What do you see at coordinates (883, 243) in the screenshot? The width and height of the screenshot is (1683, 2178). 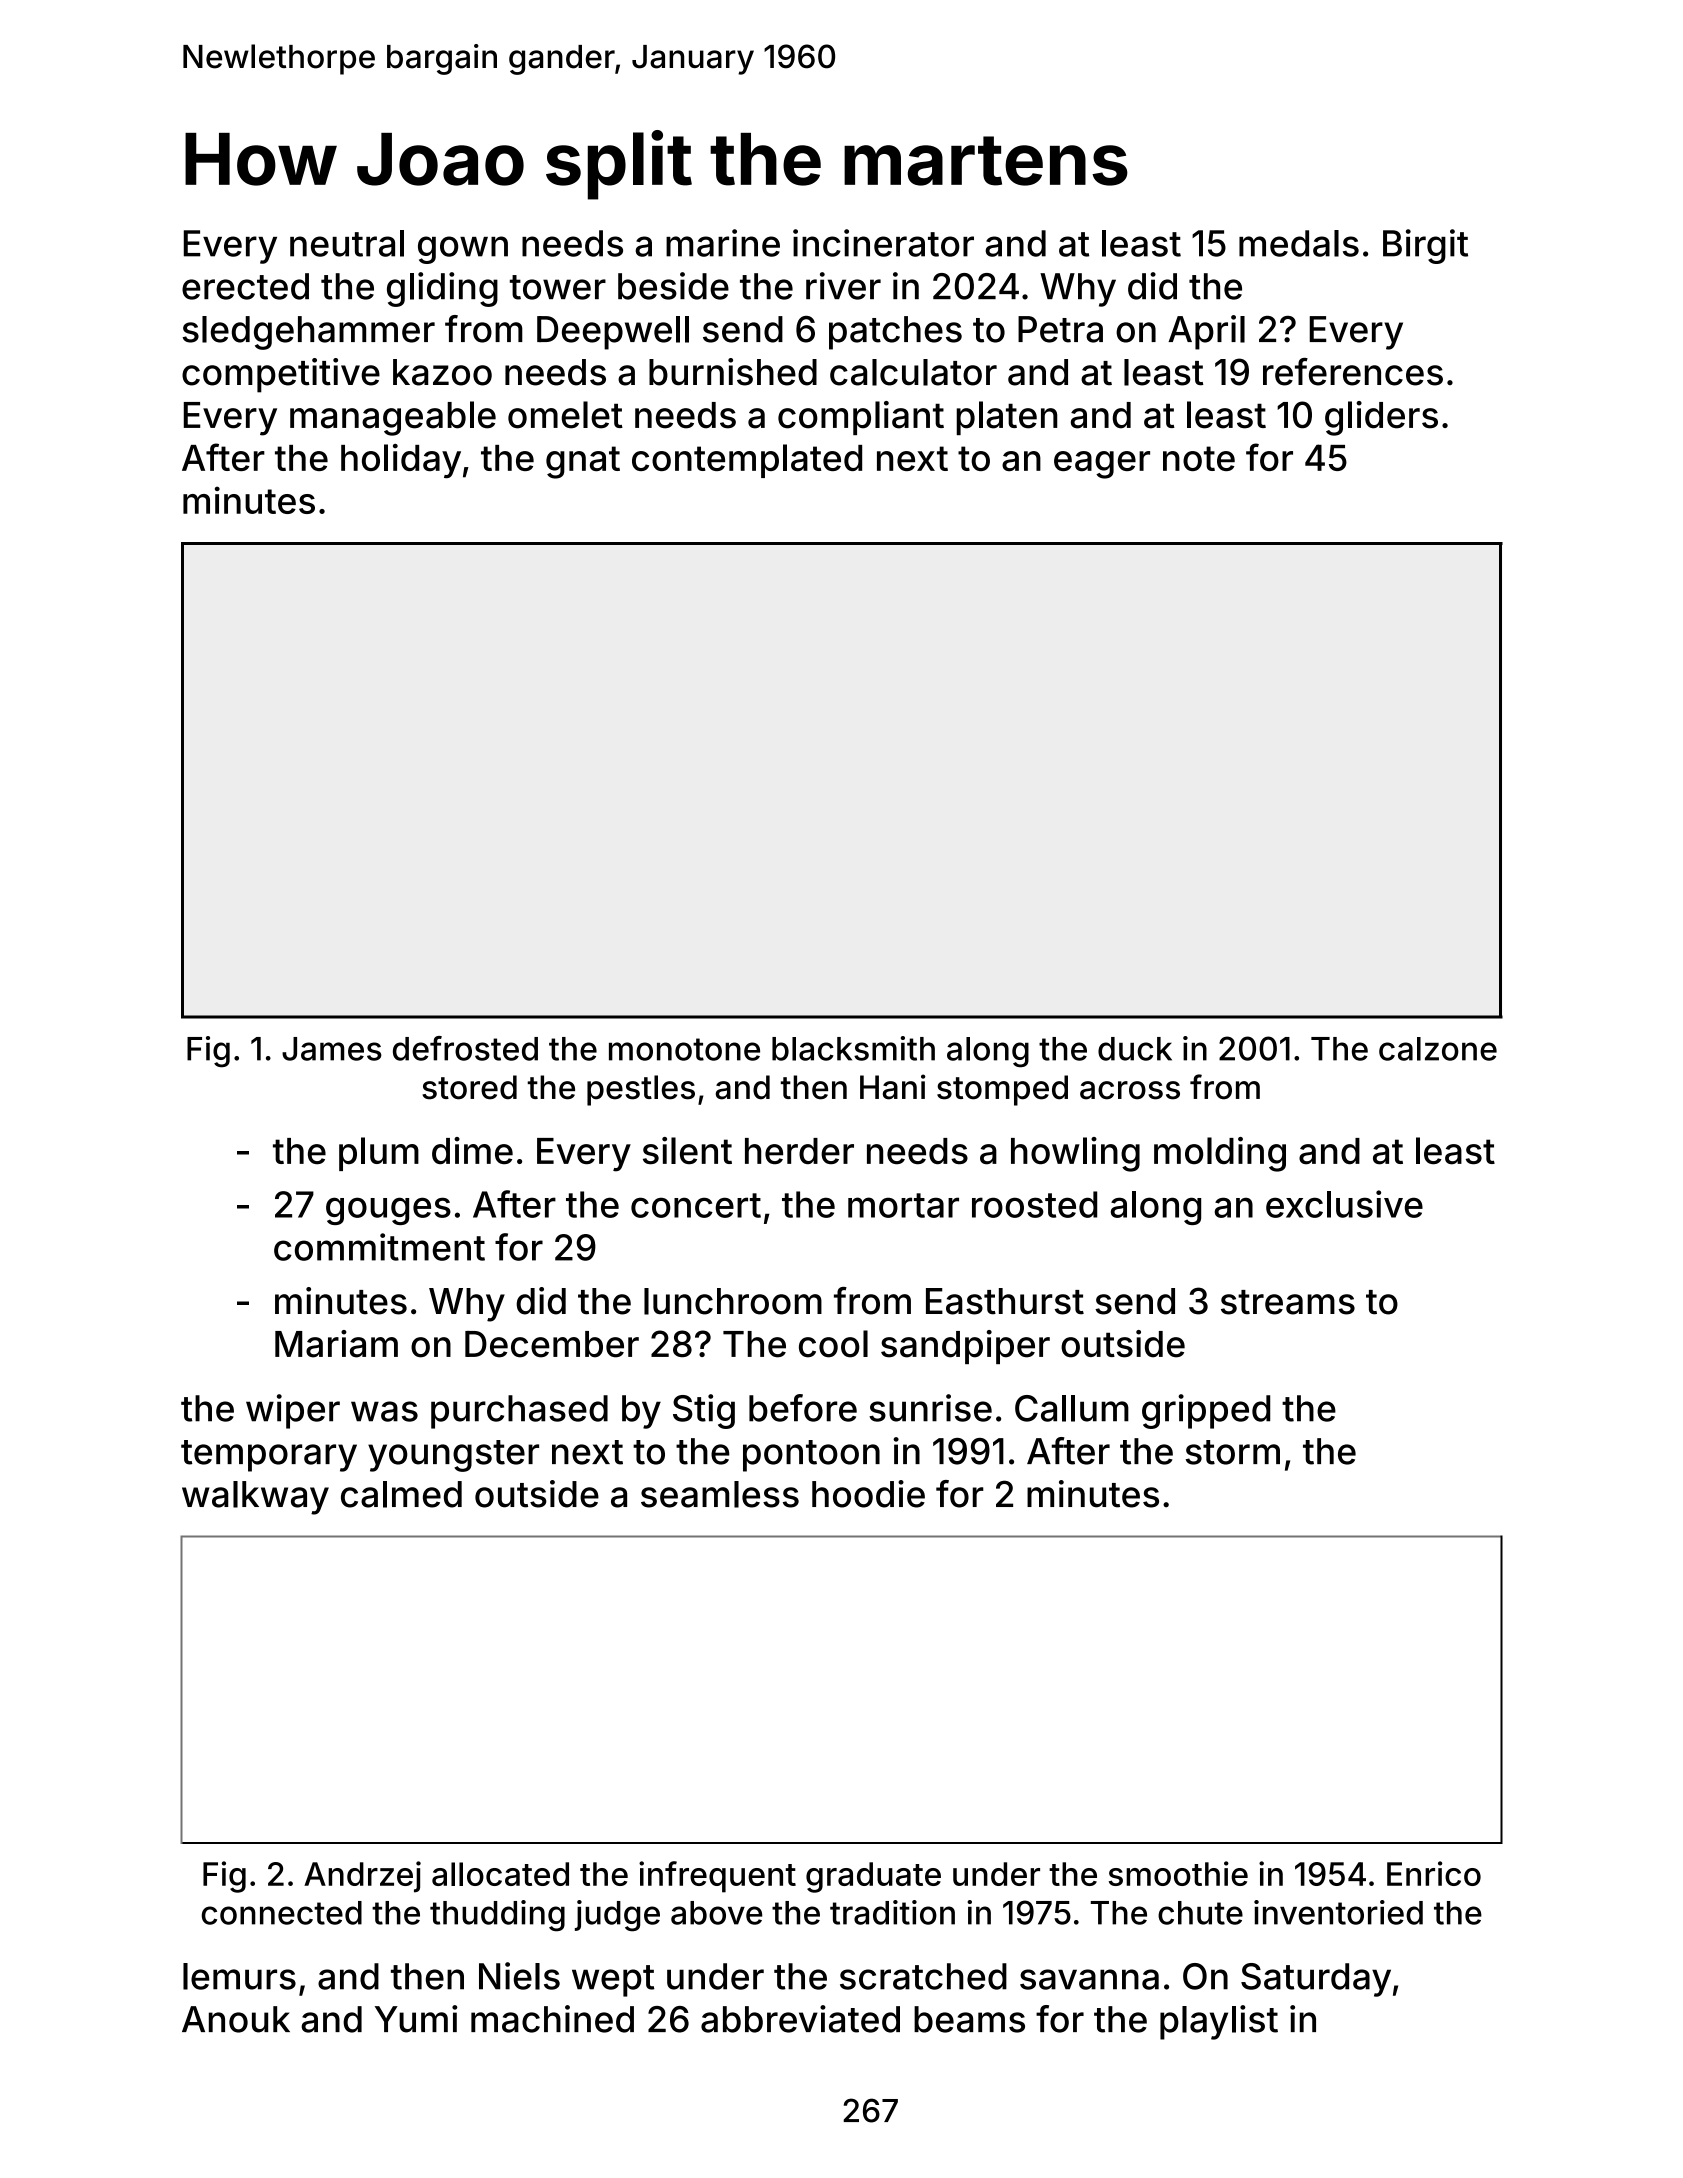 I see `incinerator` at bounding box center [883, 243].
